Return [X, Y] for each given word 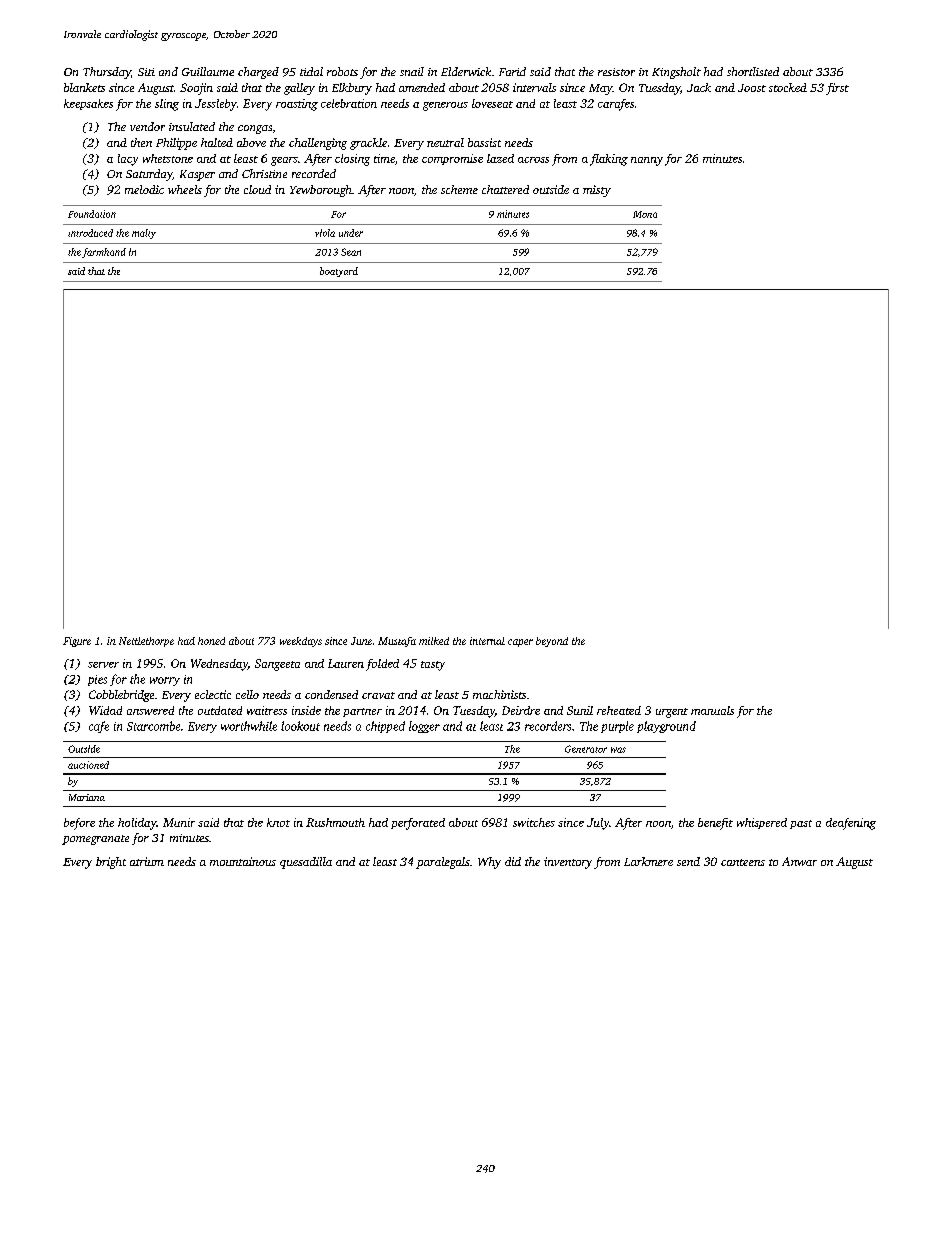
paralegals [443, 863]
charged [258, 73]
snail [412, 71]
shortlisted [753, 71]
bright [111, 863]
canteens [743, 862]
